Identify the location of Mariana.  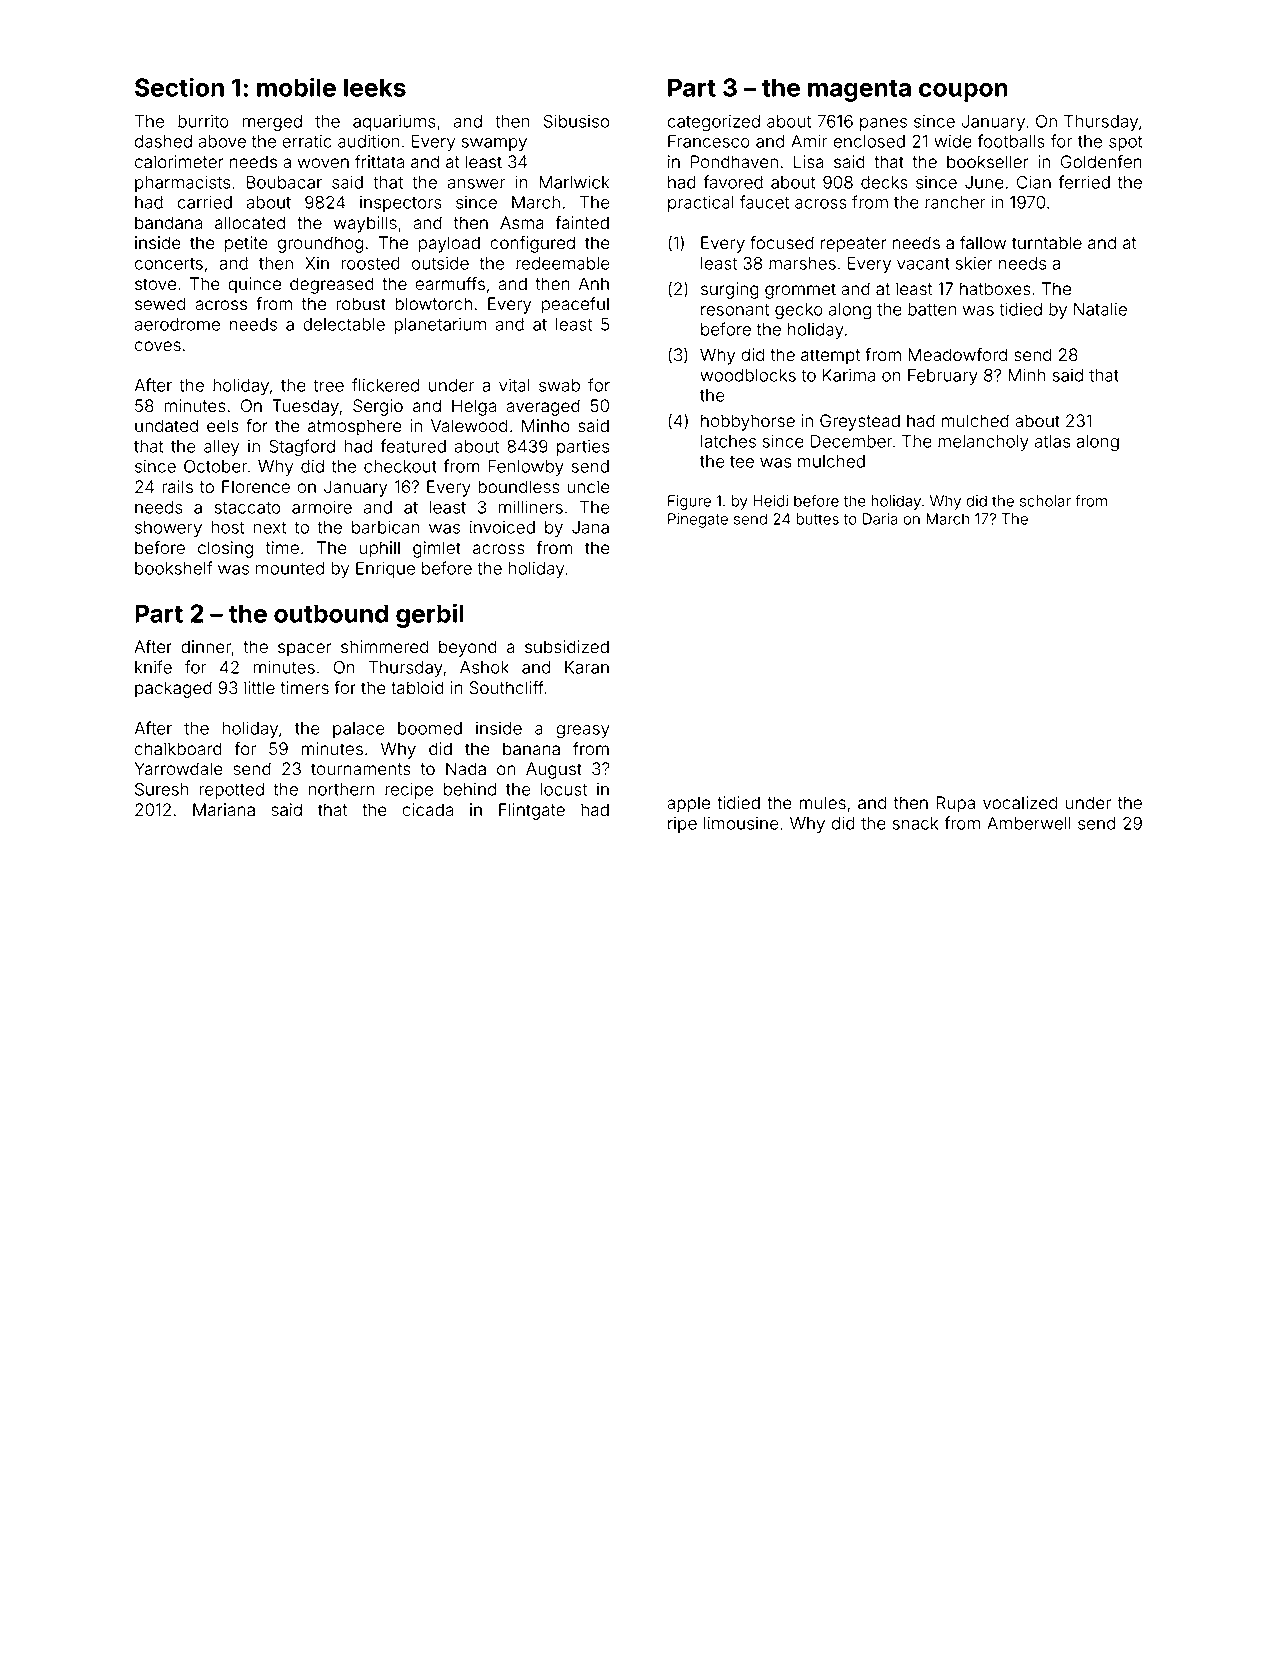
(224, 810).
